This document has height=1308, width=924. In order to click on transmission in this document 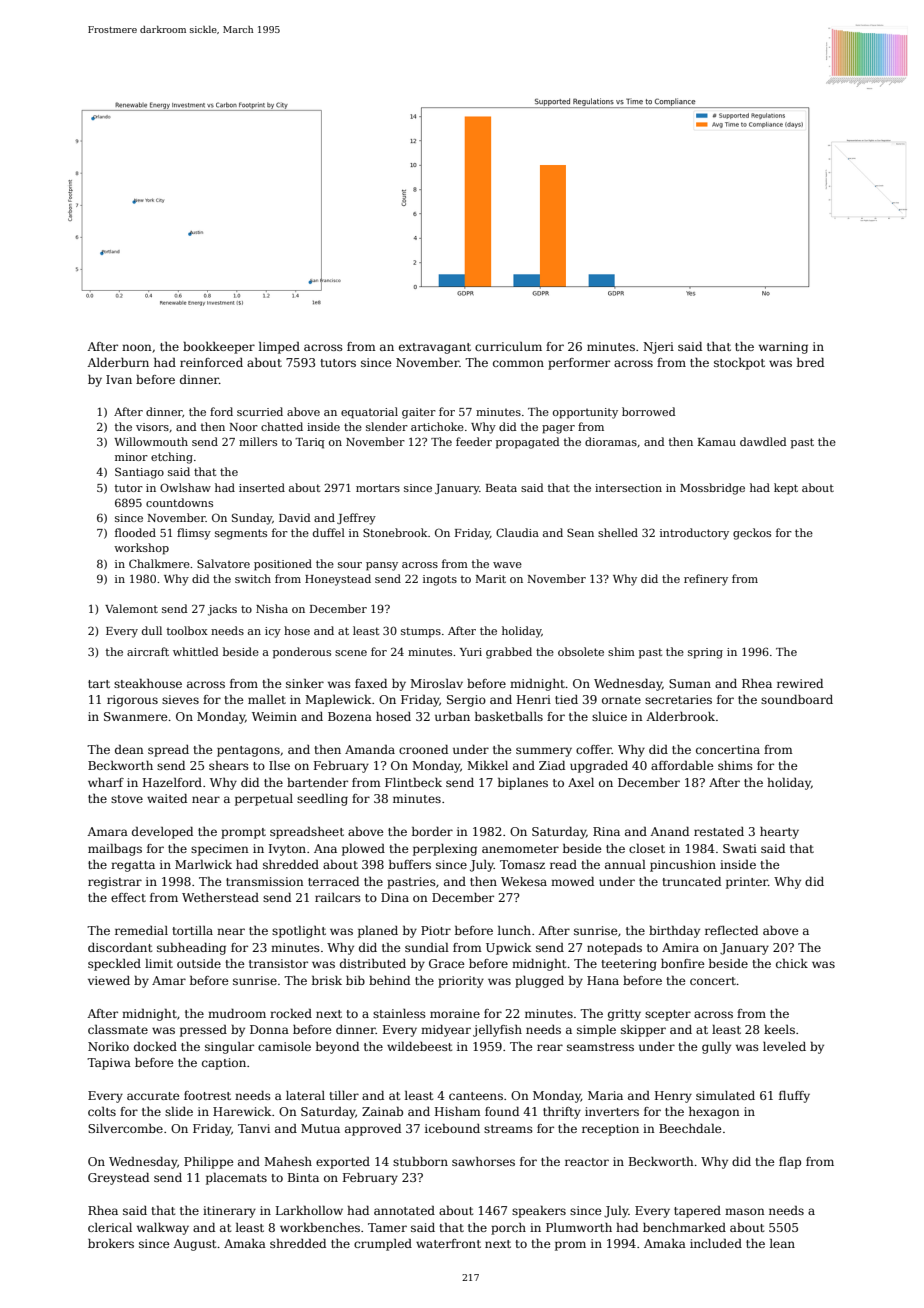, I will do `click(265, 881)`.
